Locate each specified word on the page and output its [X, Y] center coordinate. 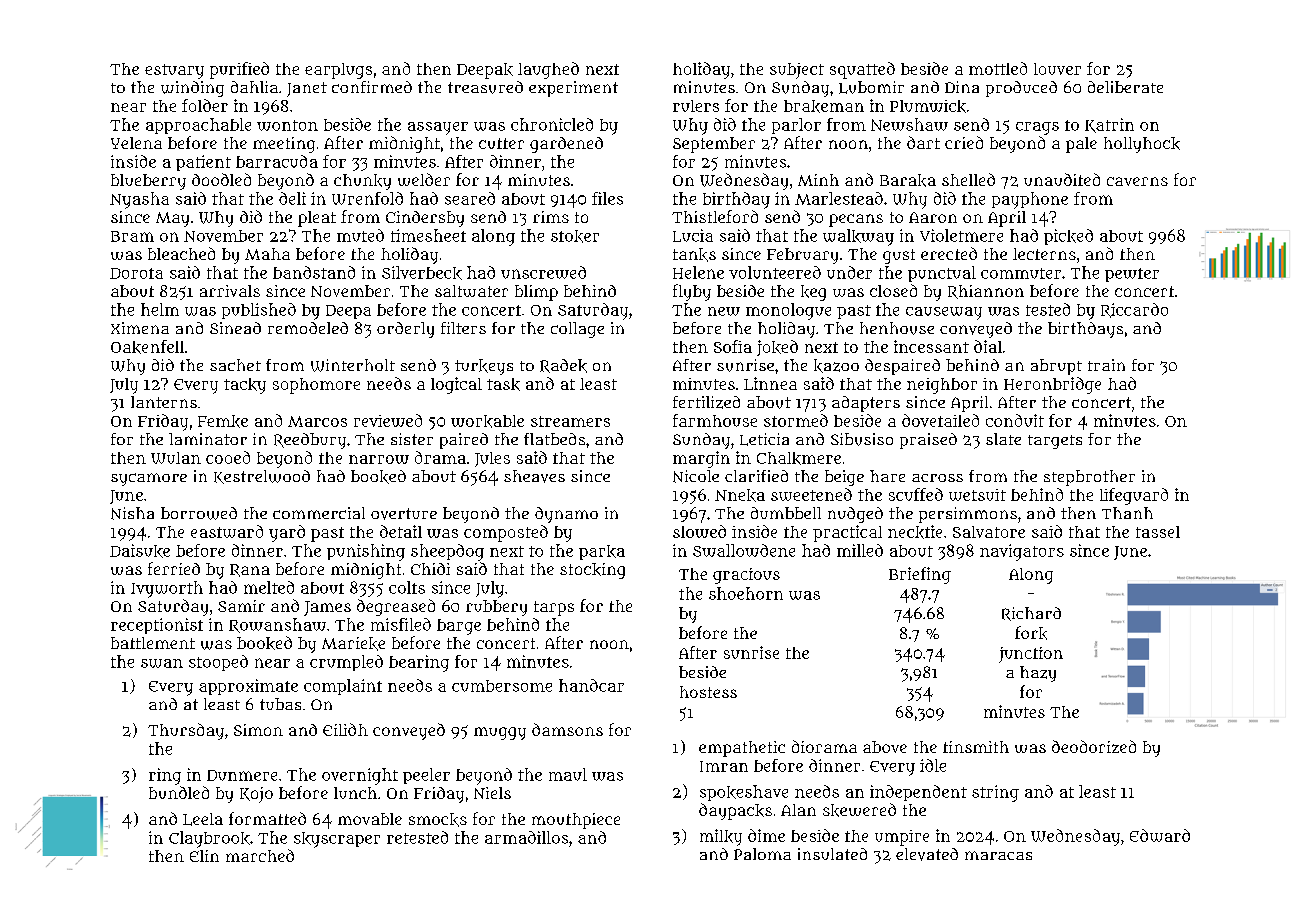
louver [1057, 69]
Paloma [762, 854]
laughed [548, 70]
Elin [204, 856]
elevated [927, 854]
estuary [174, 71]
